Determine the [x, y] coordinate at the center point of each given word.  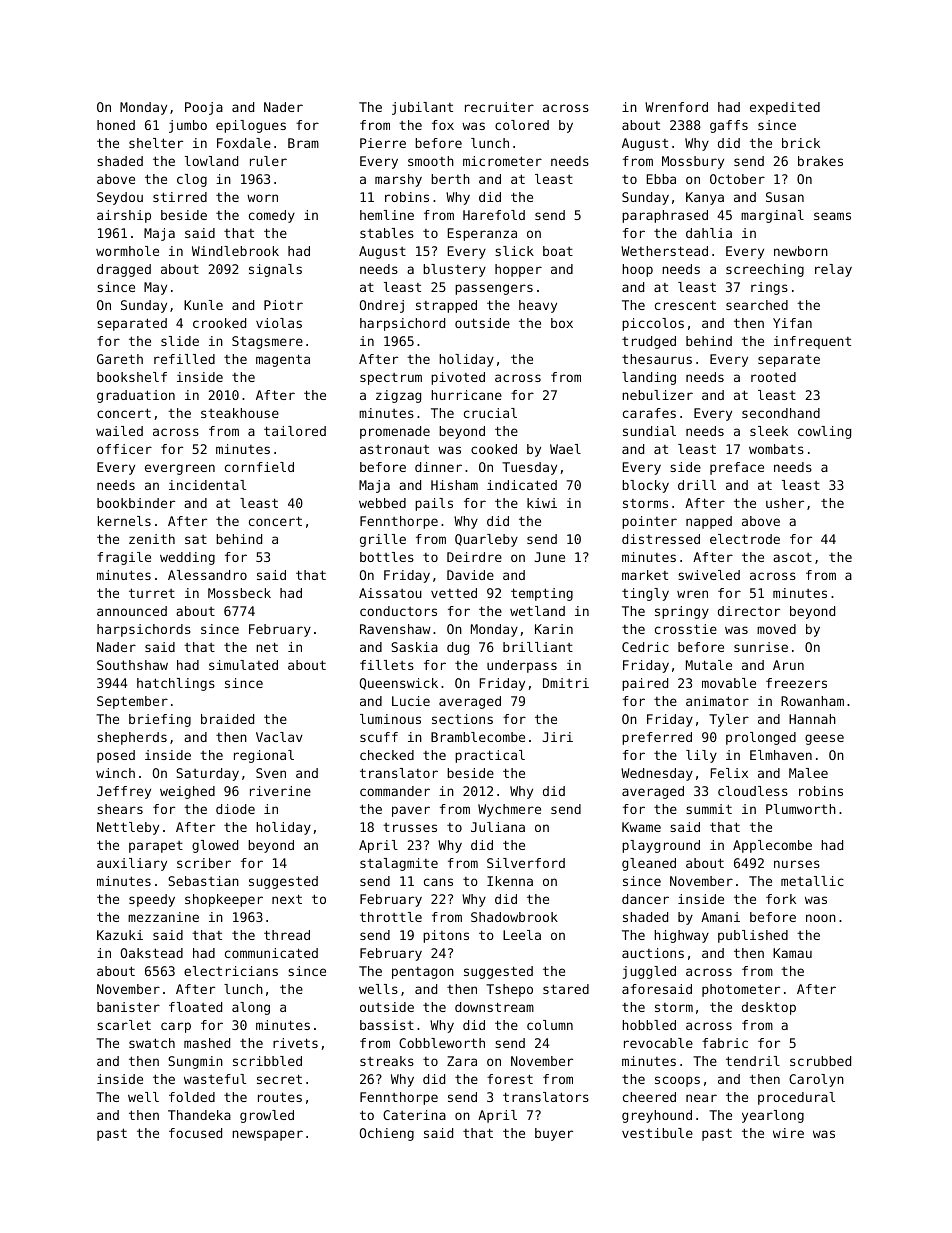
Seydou [120, 198]
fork [781, 899]
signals [275, 270]
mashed [207, 1043]
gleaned [649, 864]
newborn [801, 251]
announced [132, 611]
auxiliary [132, 864]
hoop [637, 270]
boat [558, 251]
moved [776, 629]
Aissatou [390, 593]
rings [769, 288]
